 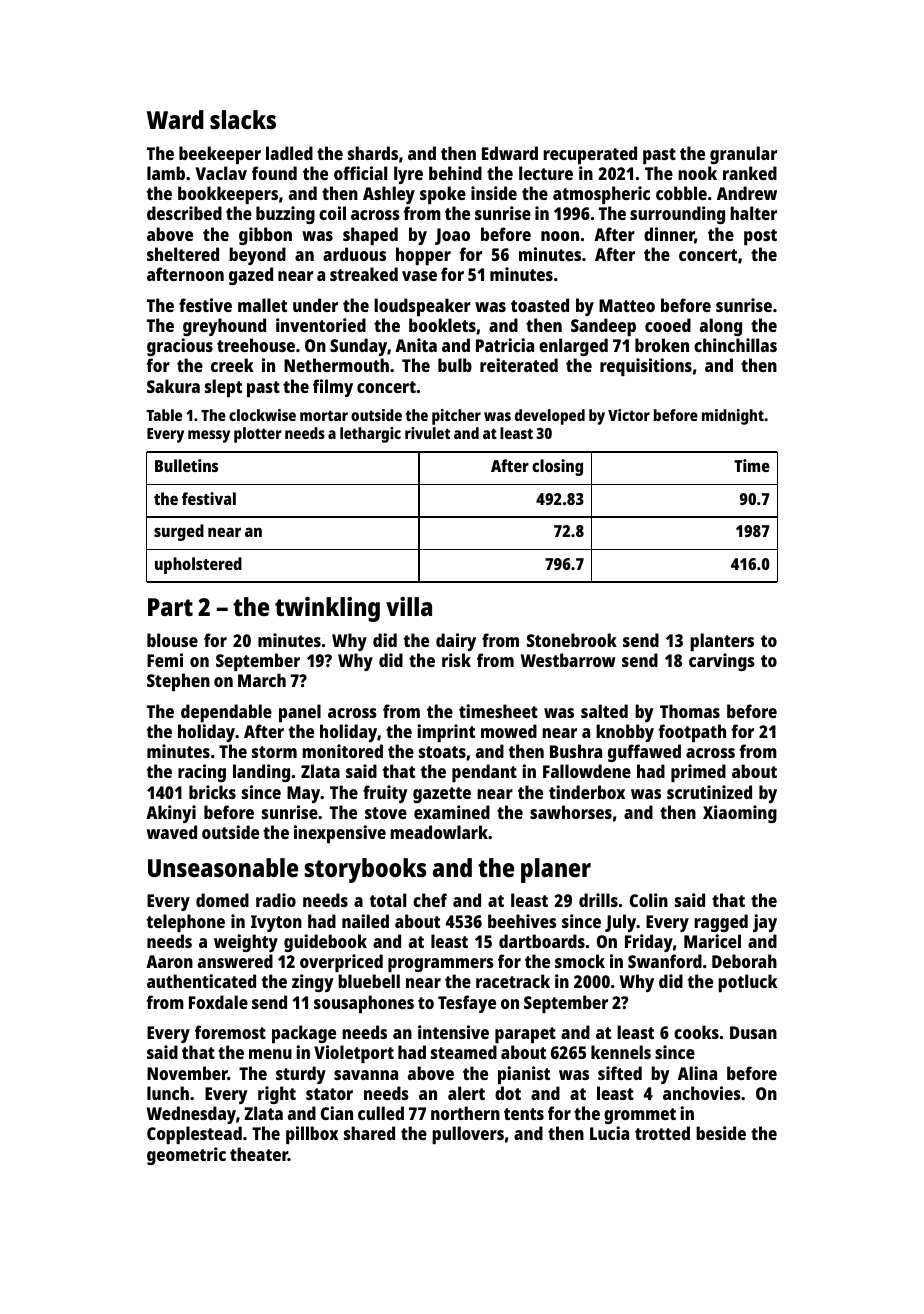 What do you see at coordinates (373, 153) in the screenshot?
I see `shards` at bounding box center [373, 153].
